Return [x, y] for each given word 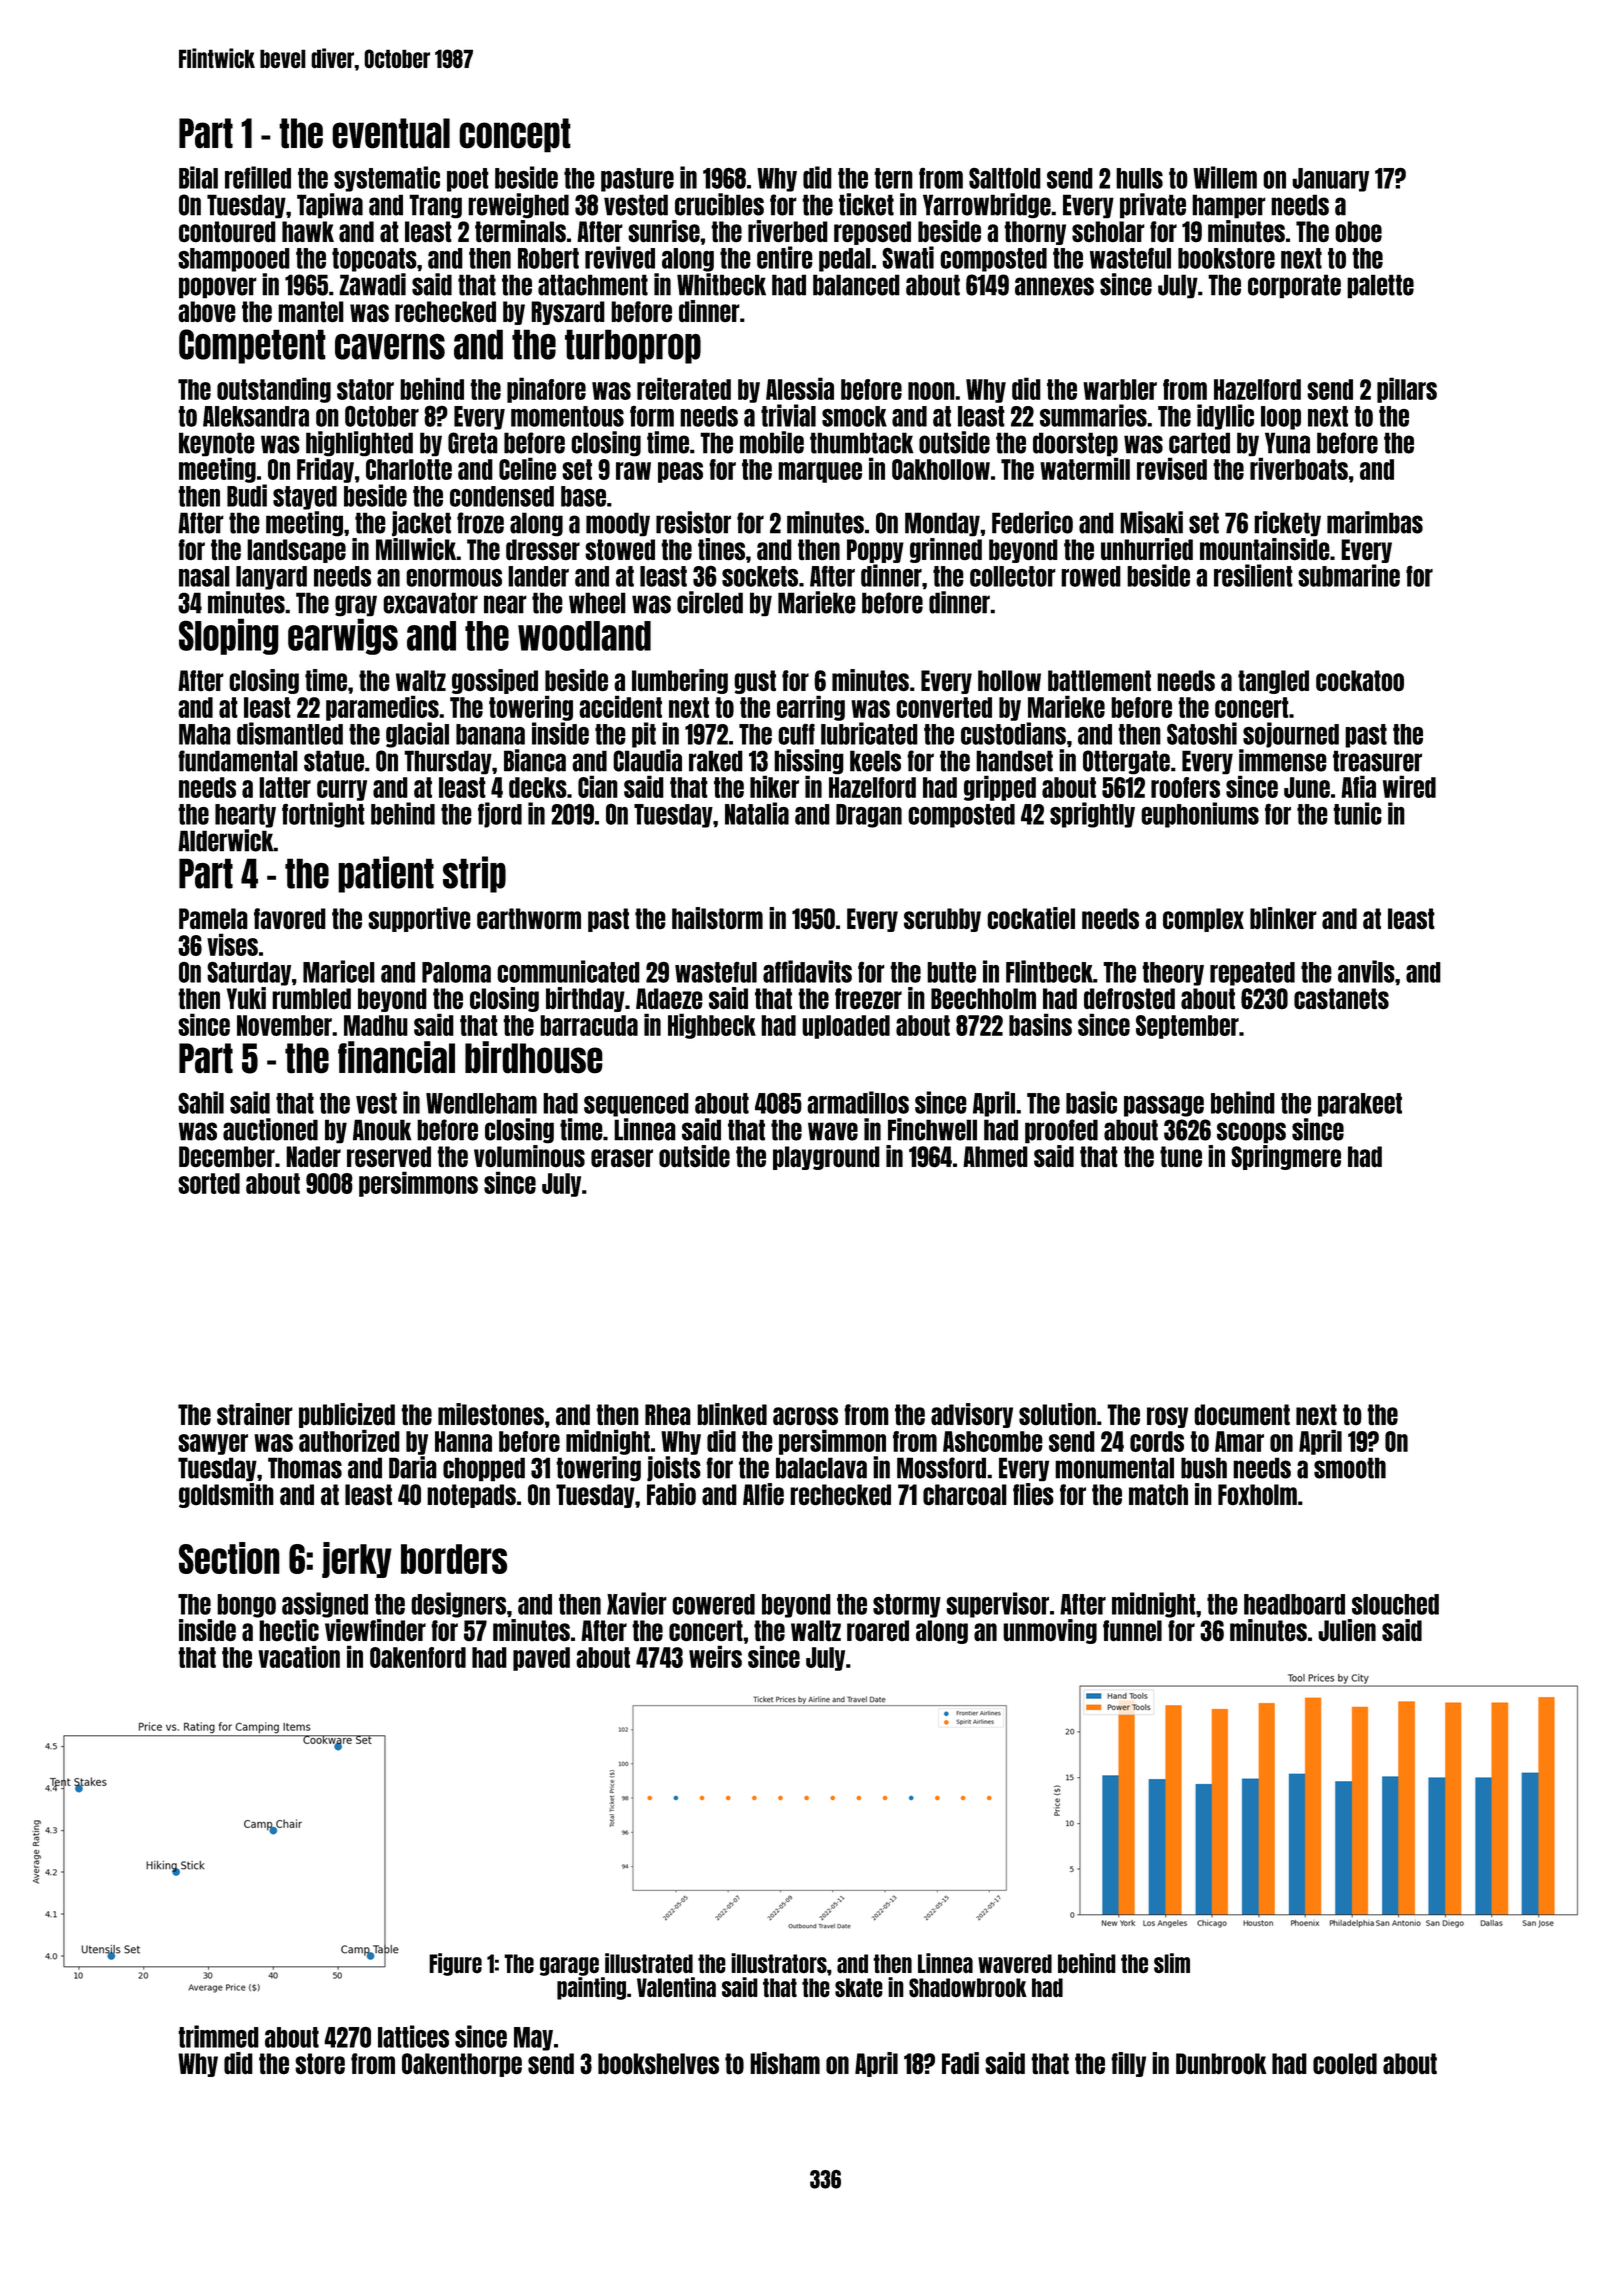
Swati [908, 257]
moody [618, 524]
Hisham [785, 2063]
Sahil [201, 1102]
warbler [1120, 389]
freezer [868, 999]
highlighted [359, 444]
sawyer [213, 1444]
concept [515, 135]
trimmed [218, 2036]
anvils [1366, 971]
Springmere [1286, 1157]
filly [1128, 2064]
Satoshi [1202, 733]
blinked [732, 1414]
